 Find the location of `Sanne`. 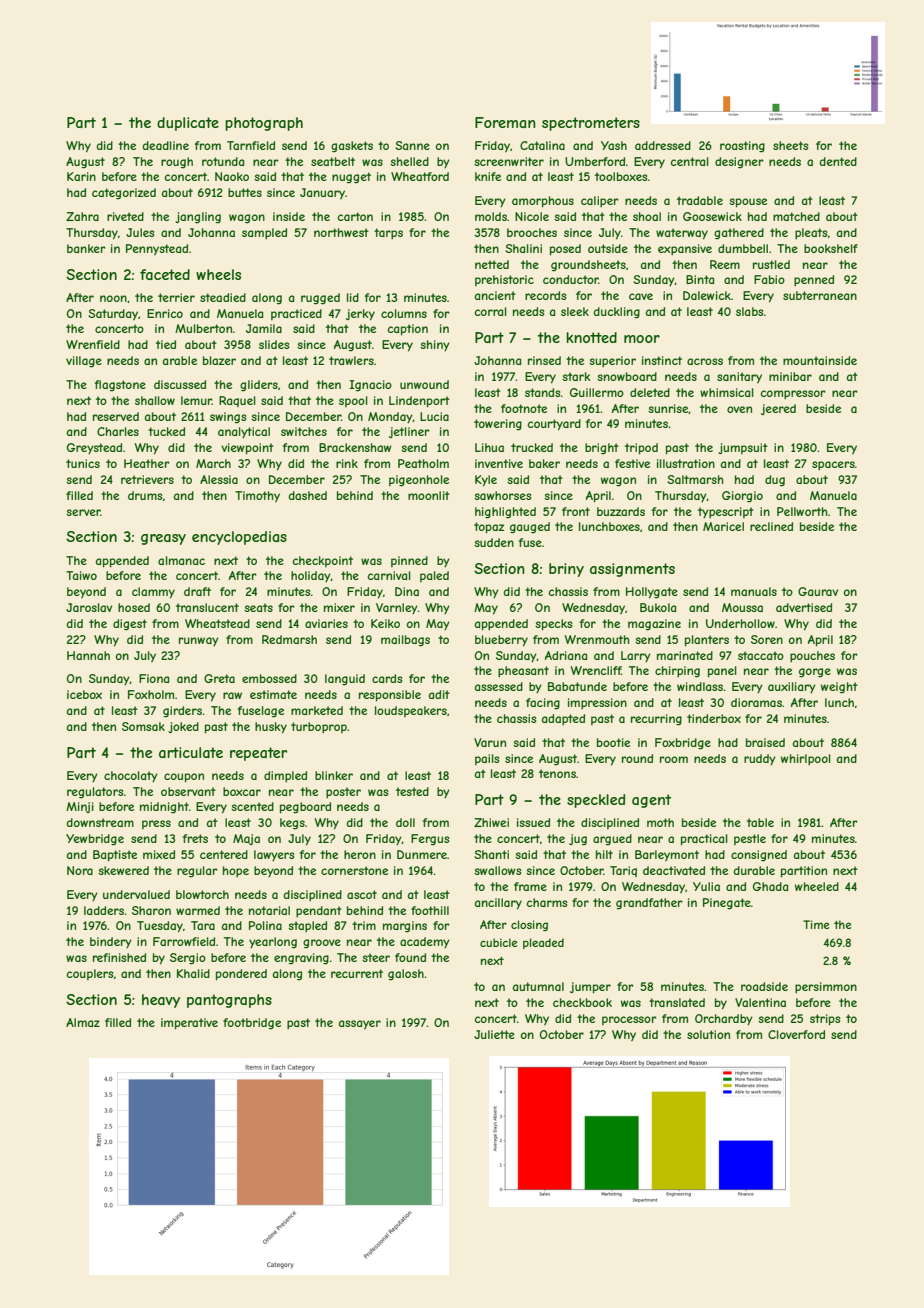

Sanne is located at coordinates (412, 145).
